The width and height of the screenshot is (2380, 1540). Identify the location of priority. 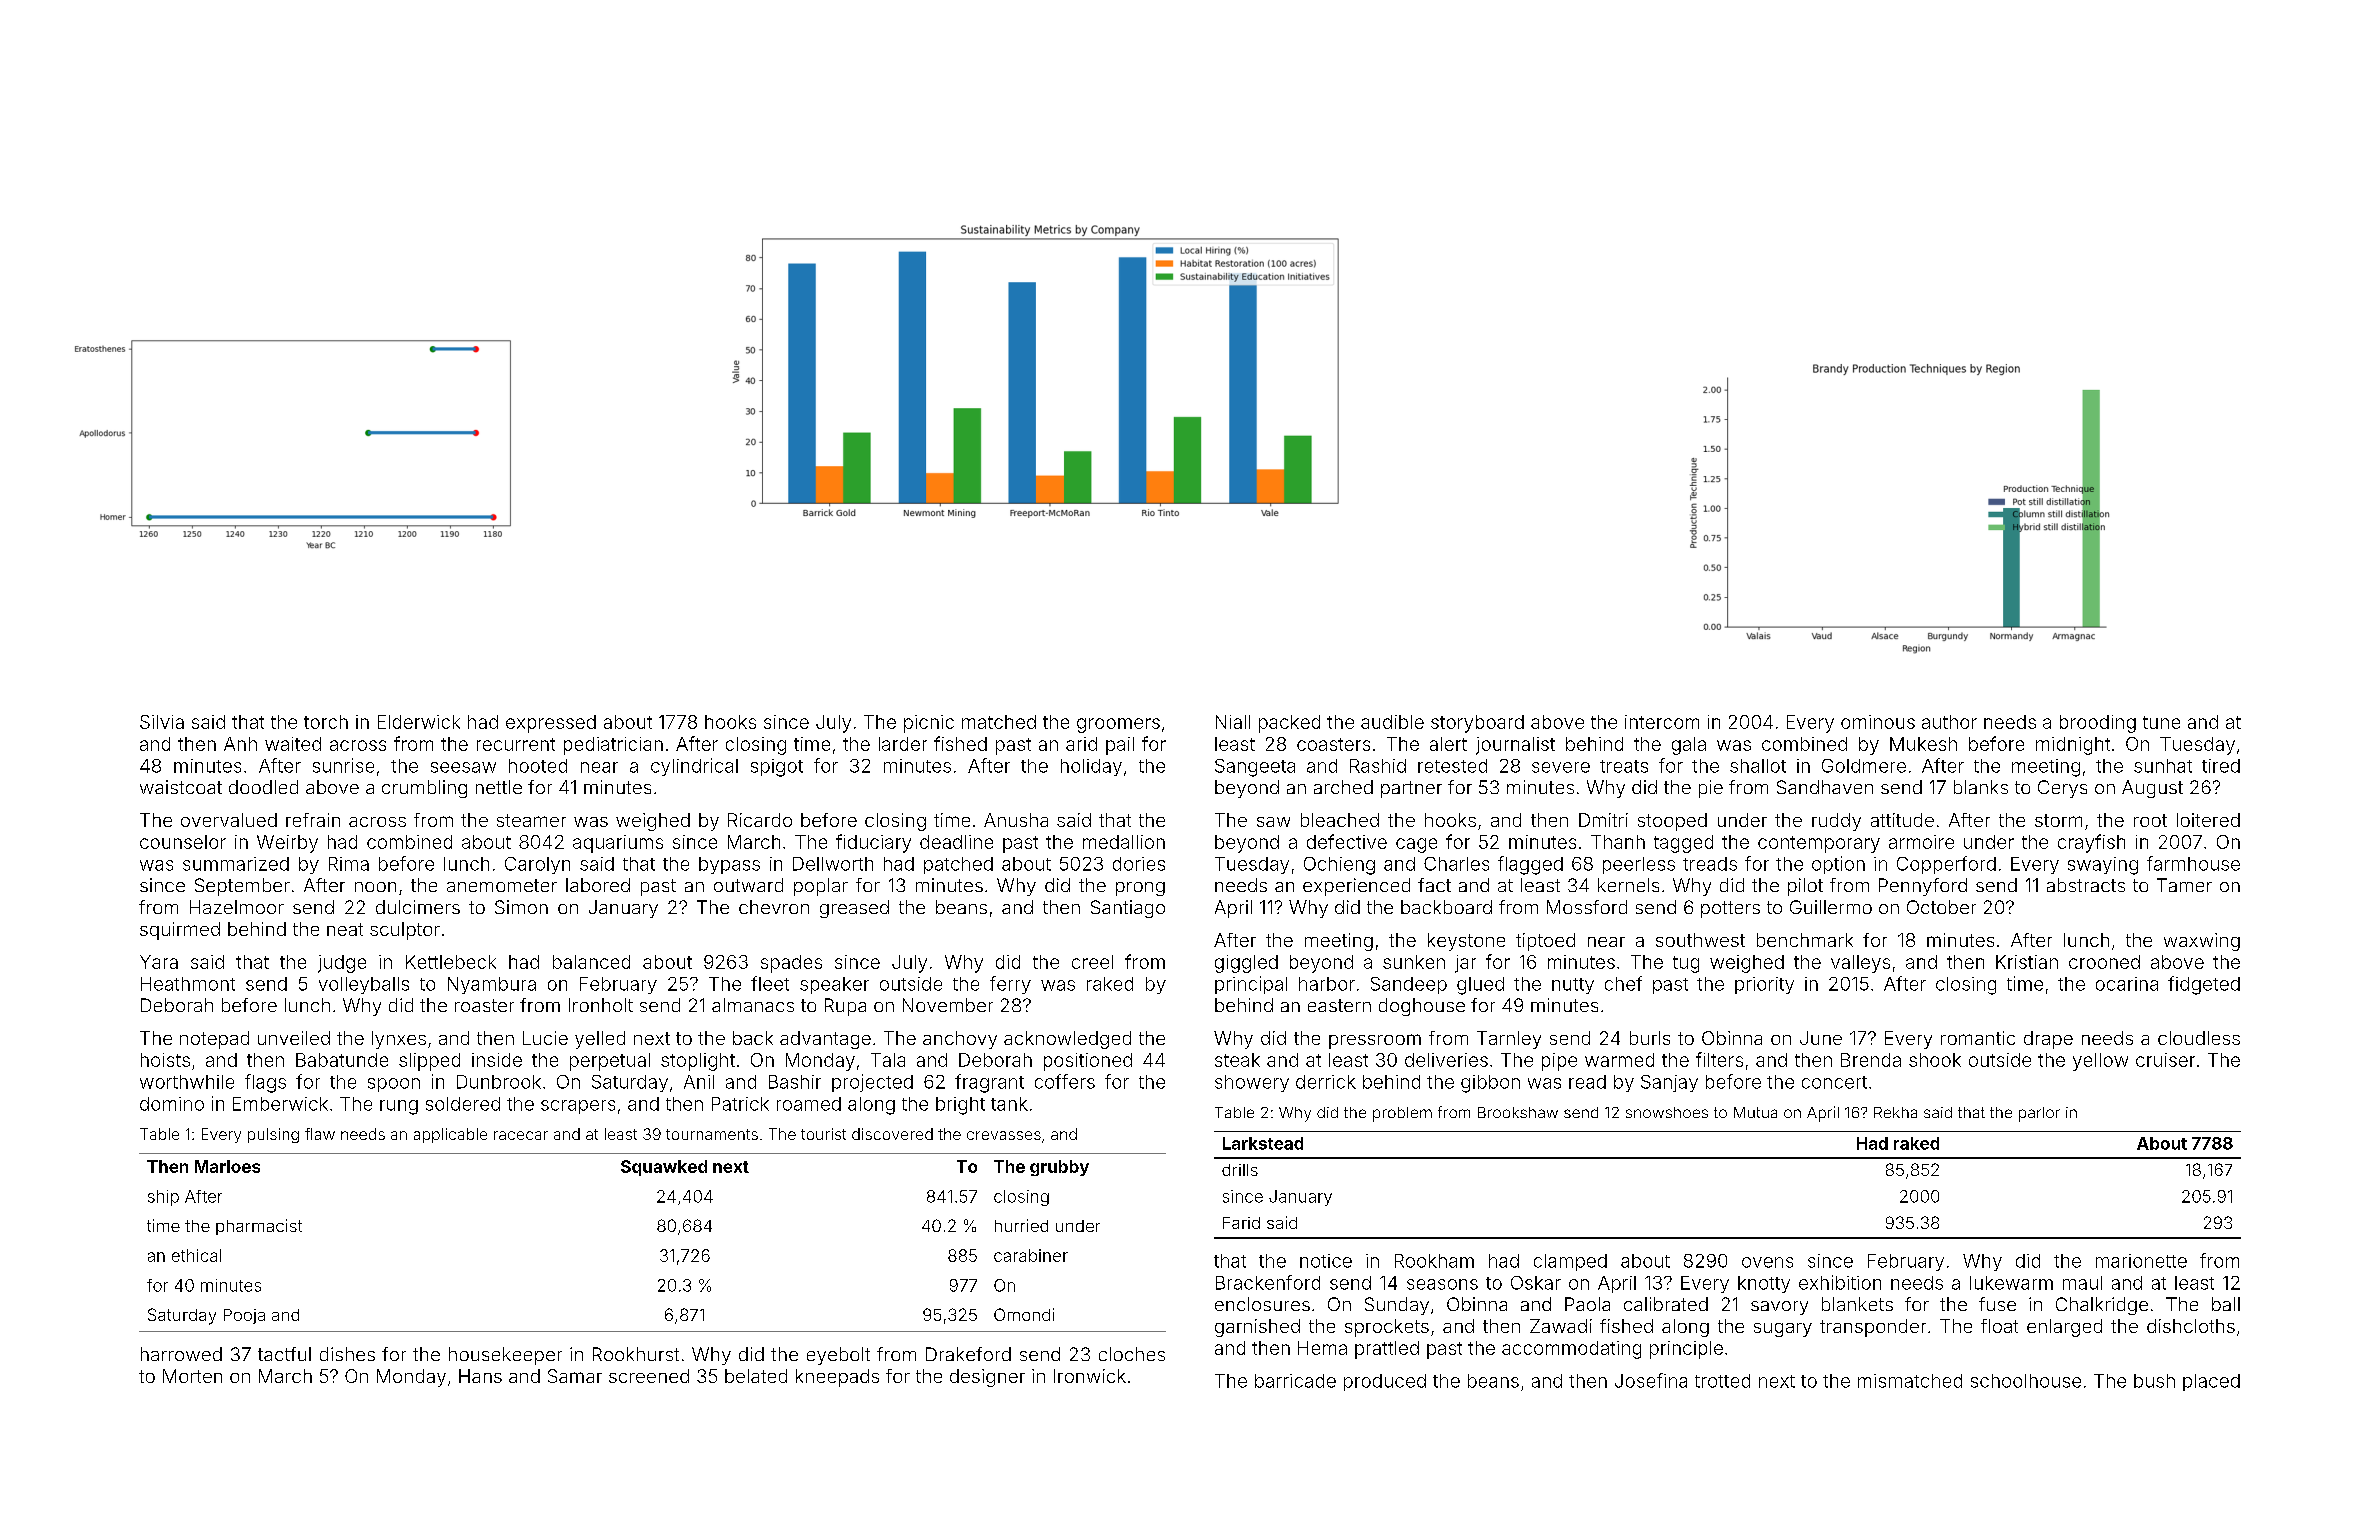
(1764, 985).
